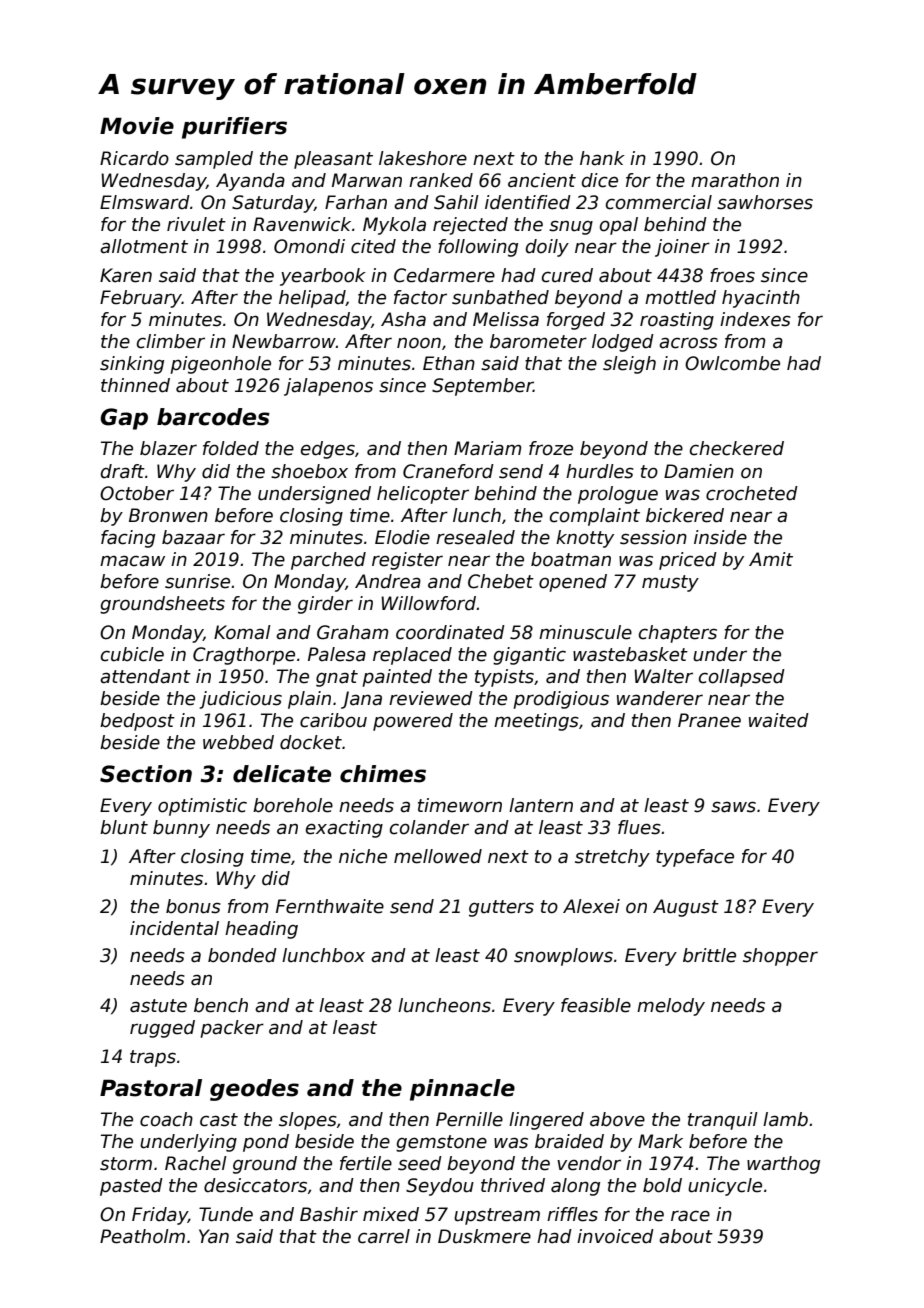 This image has height=1308, width=924. What do you see at coordinates (266, 1143) in the image?
I see `pond` at bounding box center [266, 1143].
